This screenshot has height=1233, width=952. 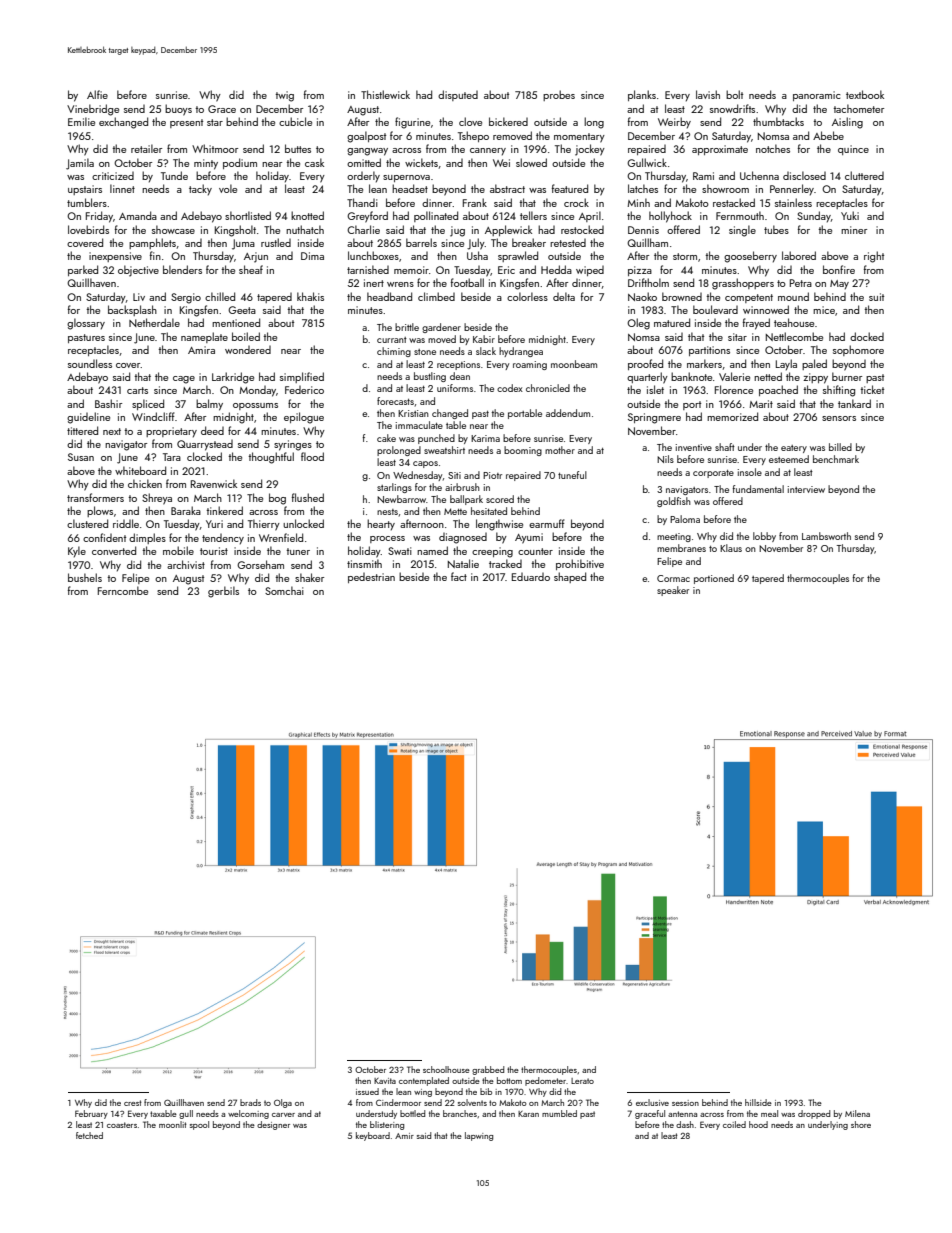 What do you see at coordinates (373, 1136) in the screenshot?
I see `keyboard` at bounding box center [373, 1136].
